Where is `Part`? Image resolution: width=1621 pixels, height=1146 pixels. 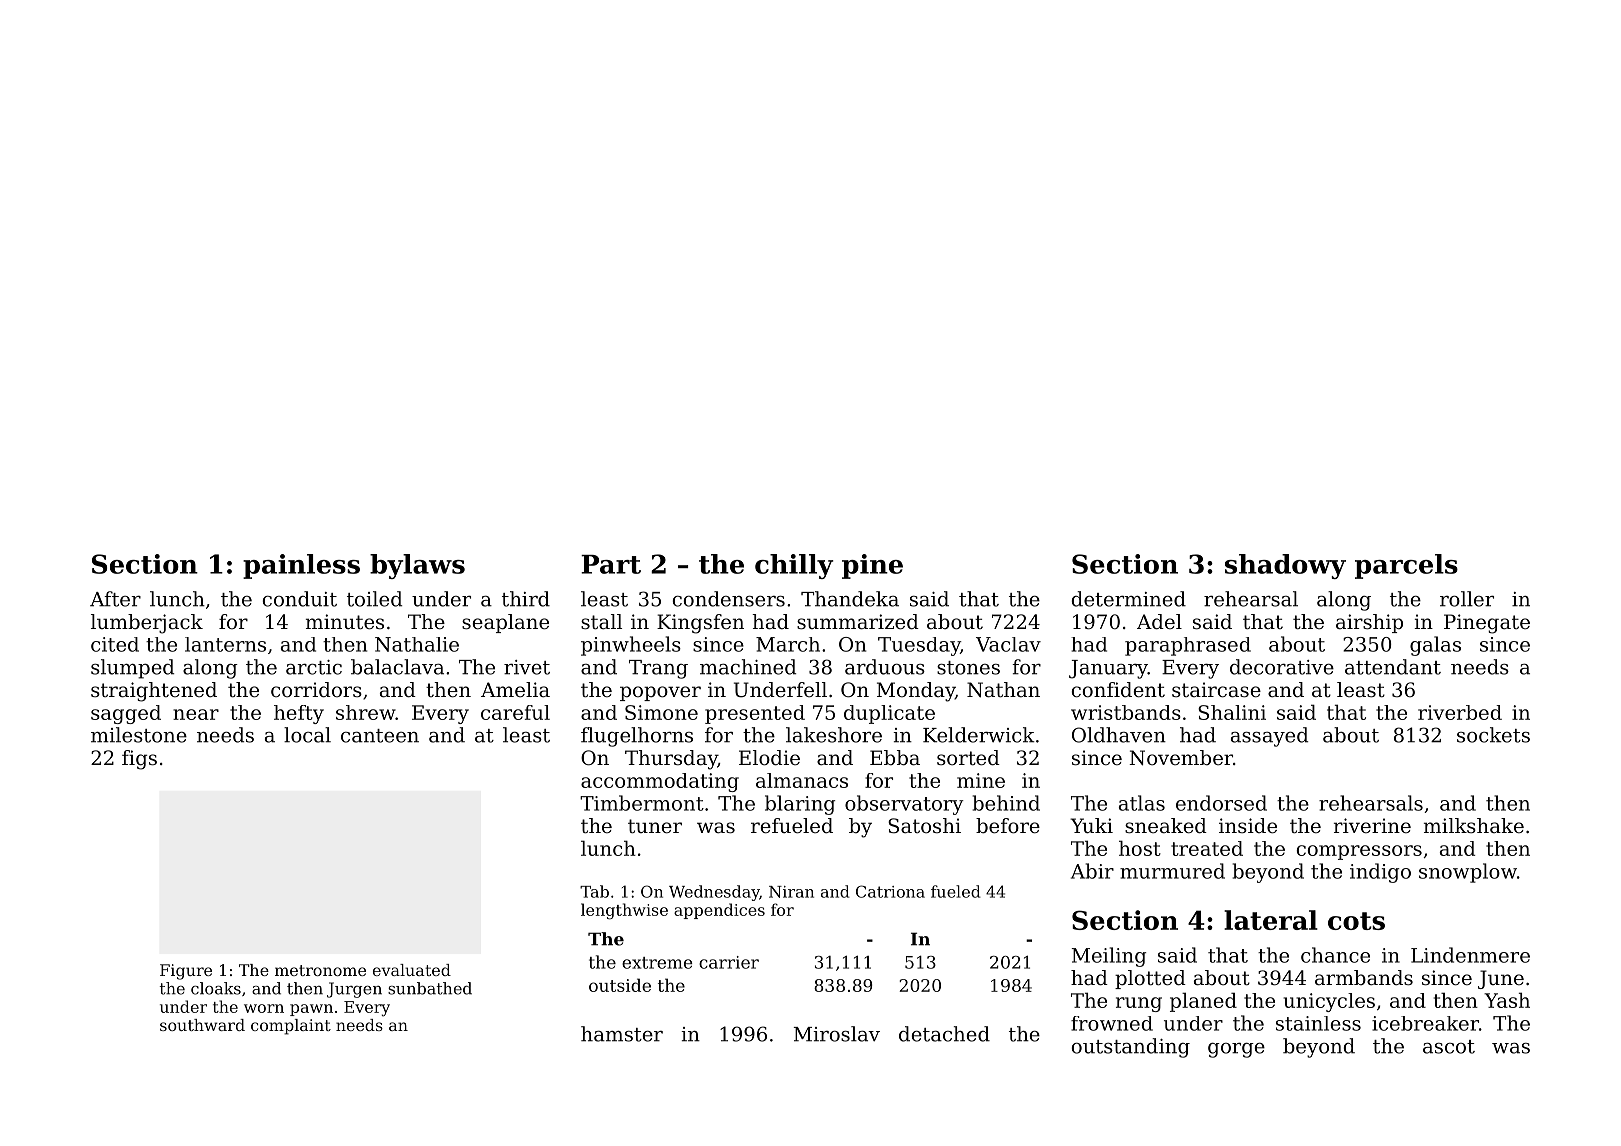 Part is located at coordinates (611, 564).
